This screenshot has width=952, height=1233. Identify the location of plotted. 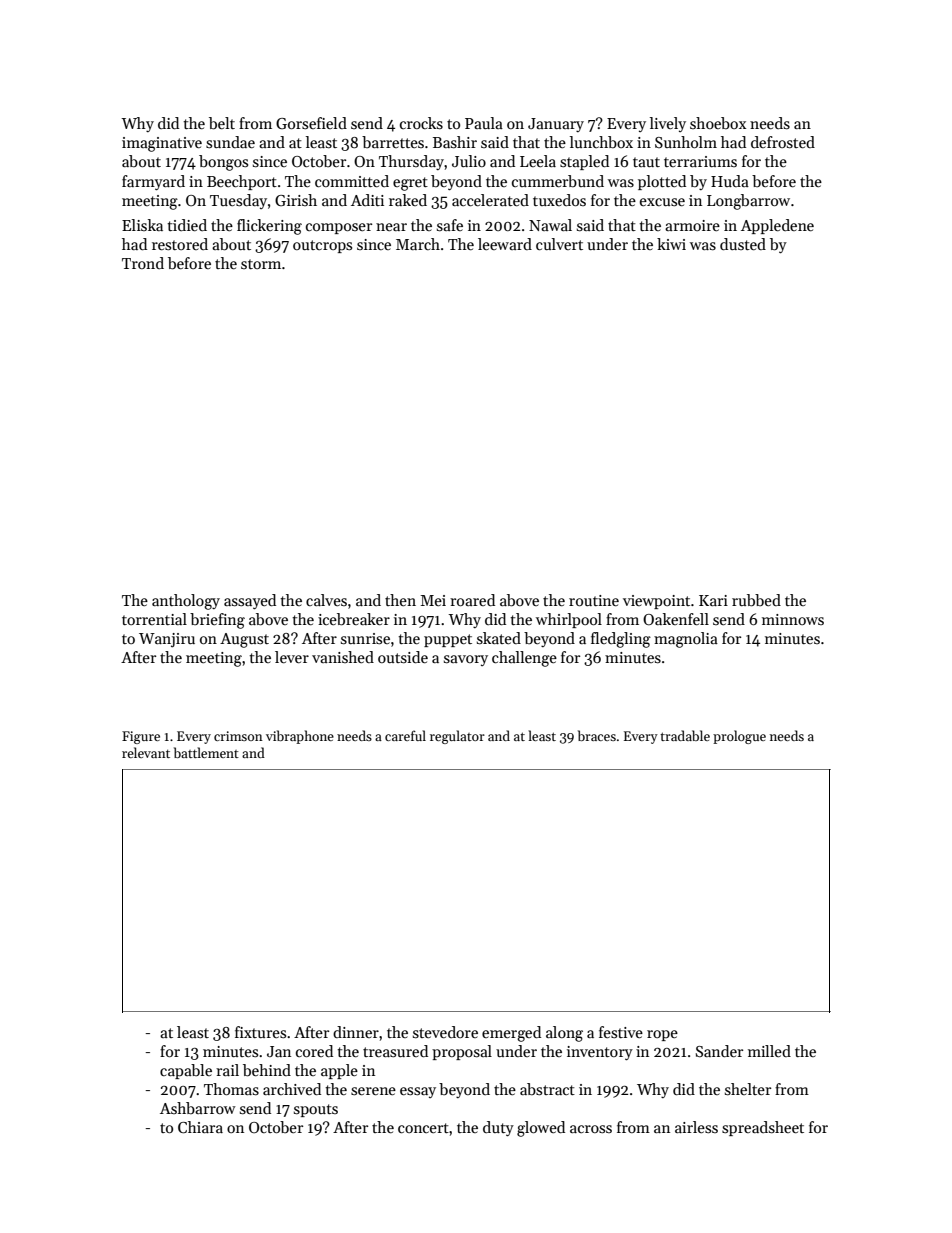
(662, 182).
